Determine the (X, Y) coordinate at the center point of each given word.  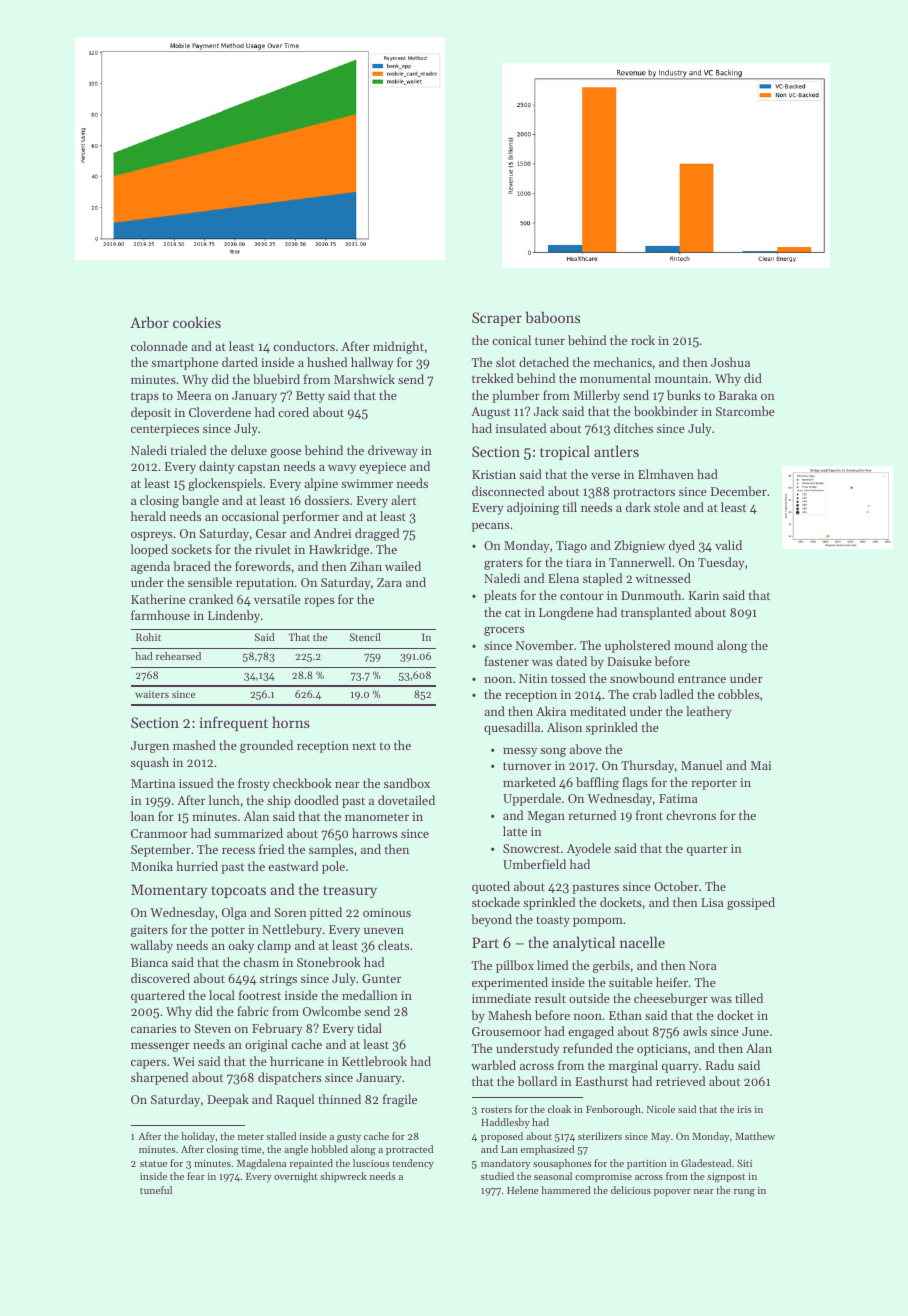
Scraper (497, 319)
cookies (197, 322)
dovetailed (406, 800)
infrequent (233, 723)
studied (497, 1176)
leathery (709, 712)
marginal (633, 1066)
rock (643, 340)
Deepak (228, 1100)
